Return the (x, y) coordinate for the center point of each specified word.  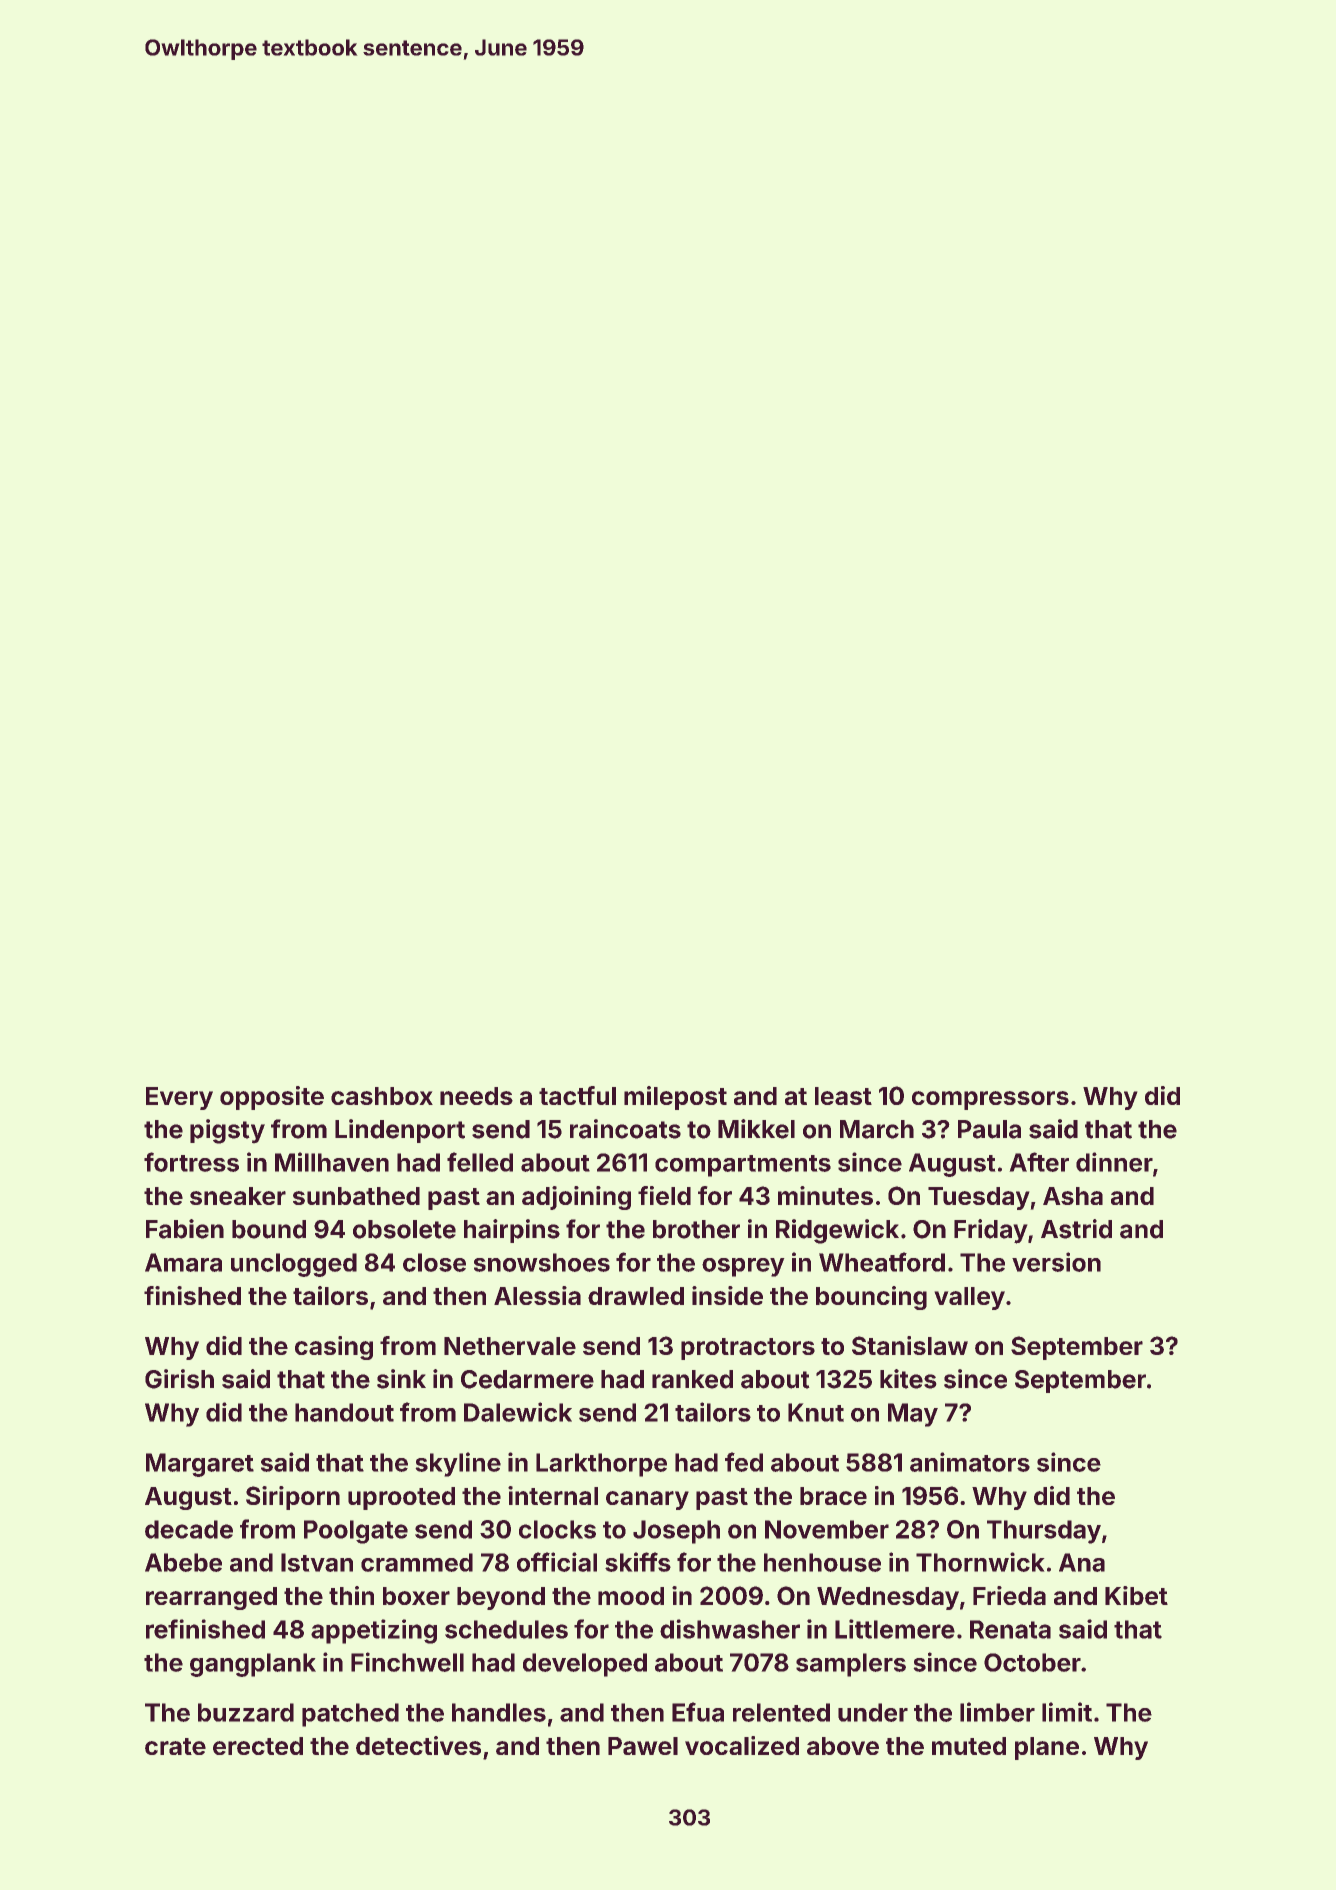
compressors (990, 1100)
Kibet (1136, 1595)
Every (179, 1098)
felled (480, 1162)
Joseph (676, 1532)
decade (189, 1529)
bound (269, 1229)
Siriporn (293, 1498)
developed (585, 1665)
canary (647, 1500)
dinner (1114, 1162)
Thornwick (980, 1562)
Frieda (1009, 1595)
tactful (577, 1095)
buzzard (246, 1712)
